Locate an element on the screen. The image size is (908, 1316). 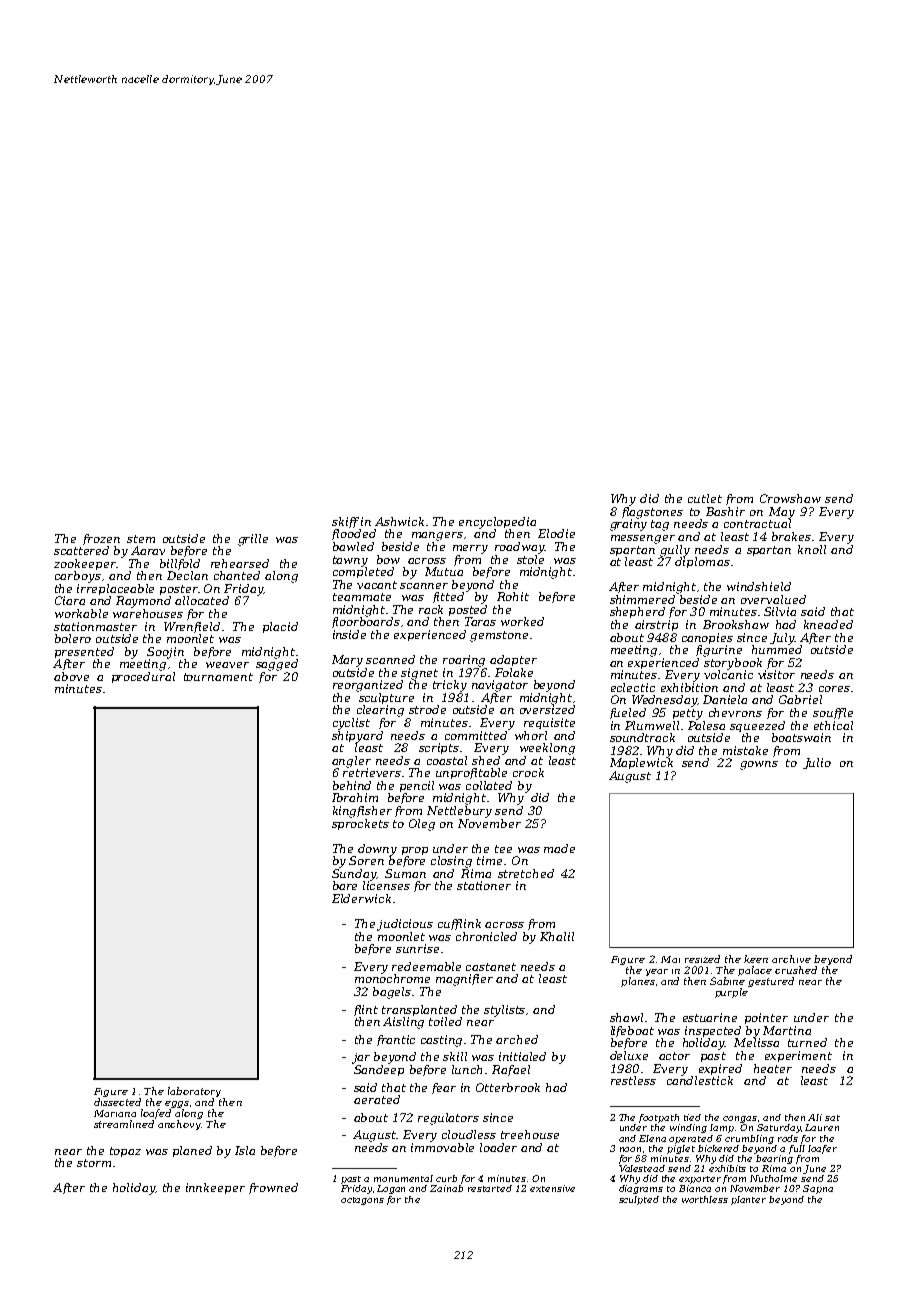
behind is located at coordinates (352, 785).
